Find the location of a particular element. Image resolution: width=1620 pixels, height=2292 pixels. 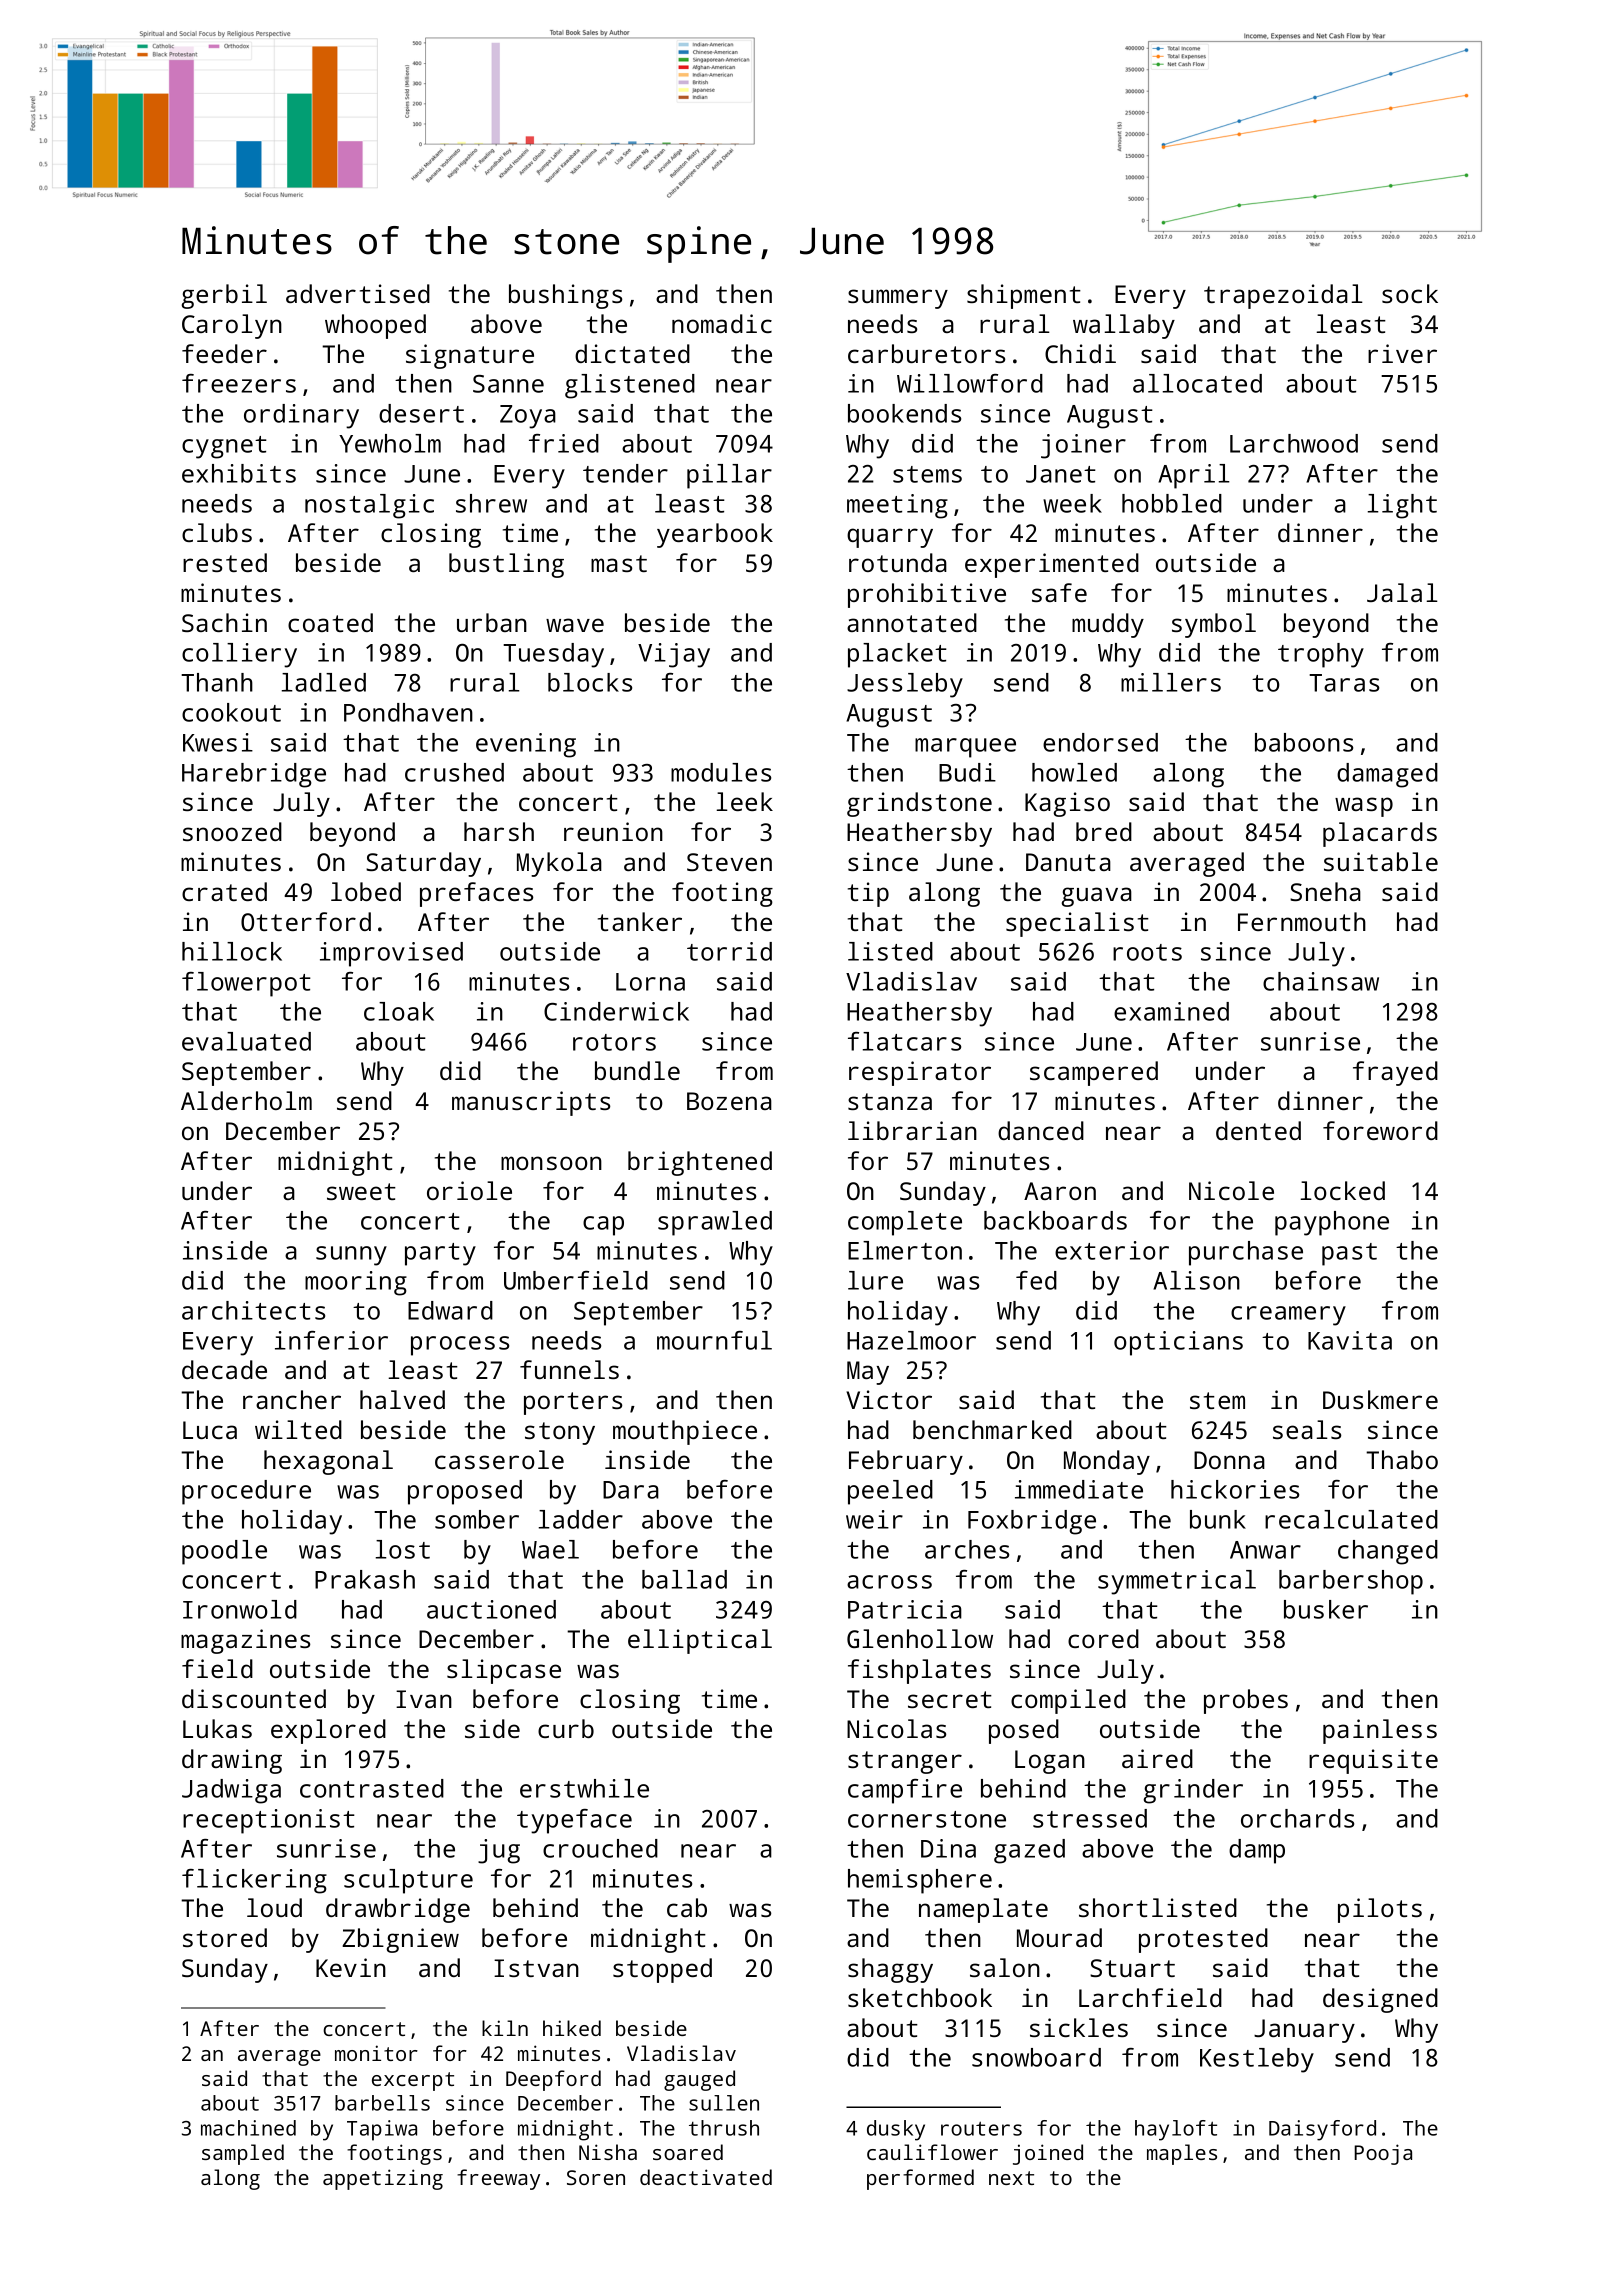

arches is located at coordinates (967, 1549).
